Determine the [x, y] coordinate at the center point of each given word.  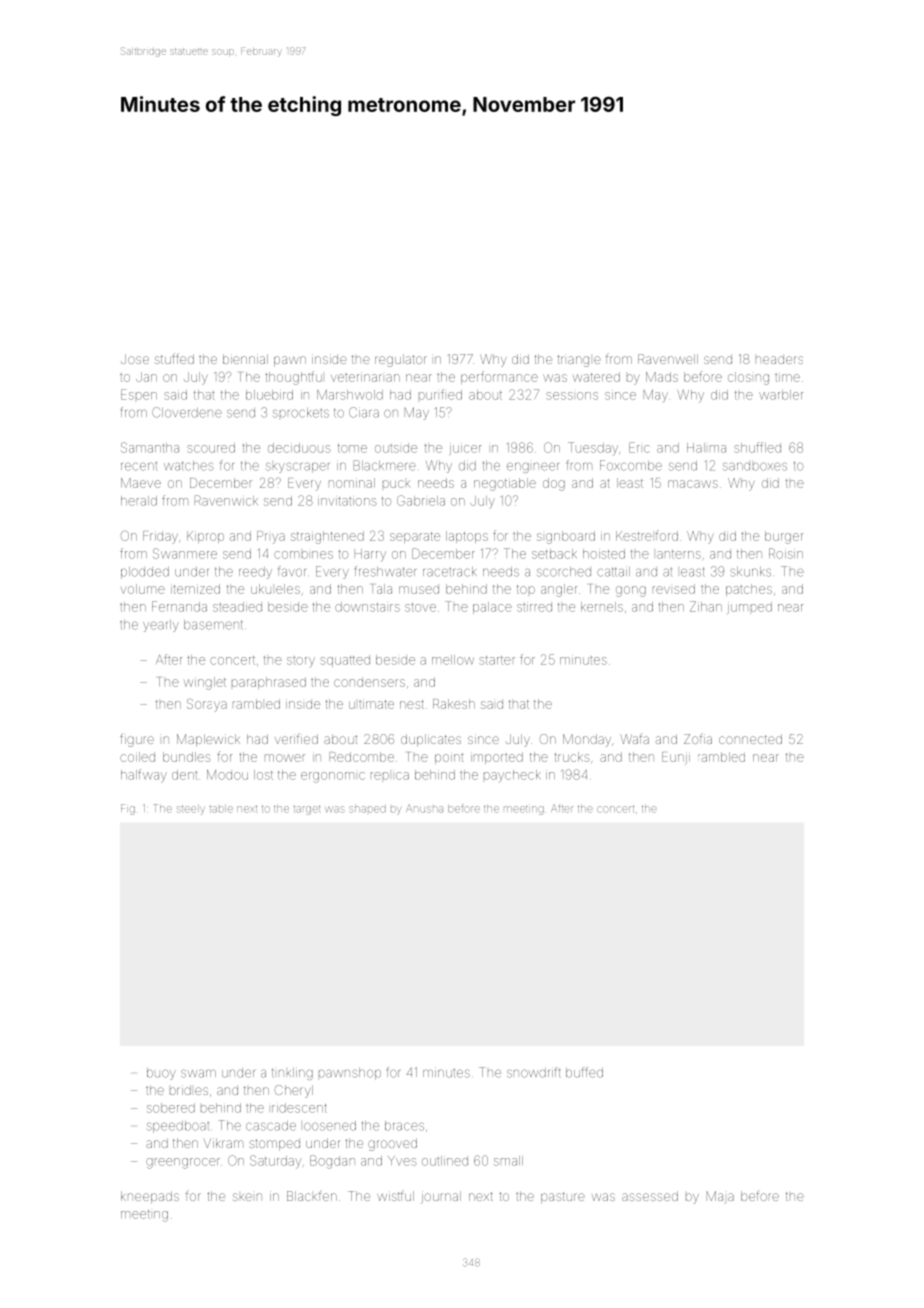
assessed [650, 1196]
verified [296, 738]
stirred [534, 608]
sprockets [301, 413]
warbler [781, 395]
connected [750, 739]
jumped [749, 608]
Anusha [424, 808]
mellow [453, 660]
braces [404, 1126]
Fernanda [179, 606]
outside [396, 449]
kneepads [150, 1197]
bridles [189, 1090]
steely [191, 810]
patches [749, 590]
